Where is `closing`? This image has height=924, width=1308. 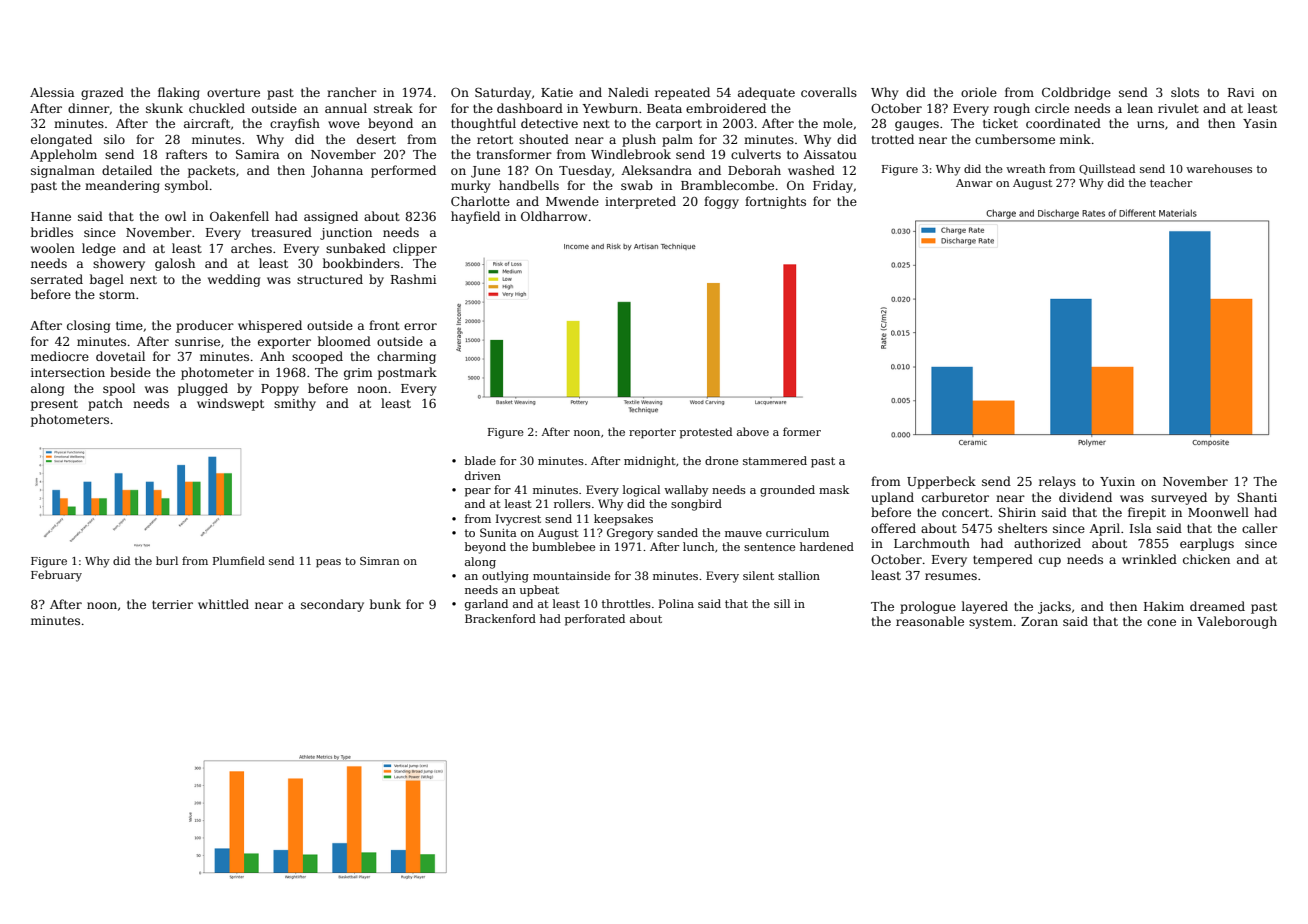 closing is located at coordinates (88, 326).
